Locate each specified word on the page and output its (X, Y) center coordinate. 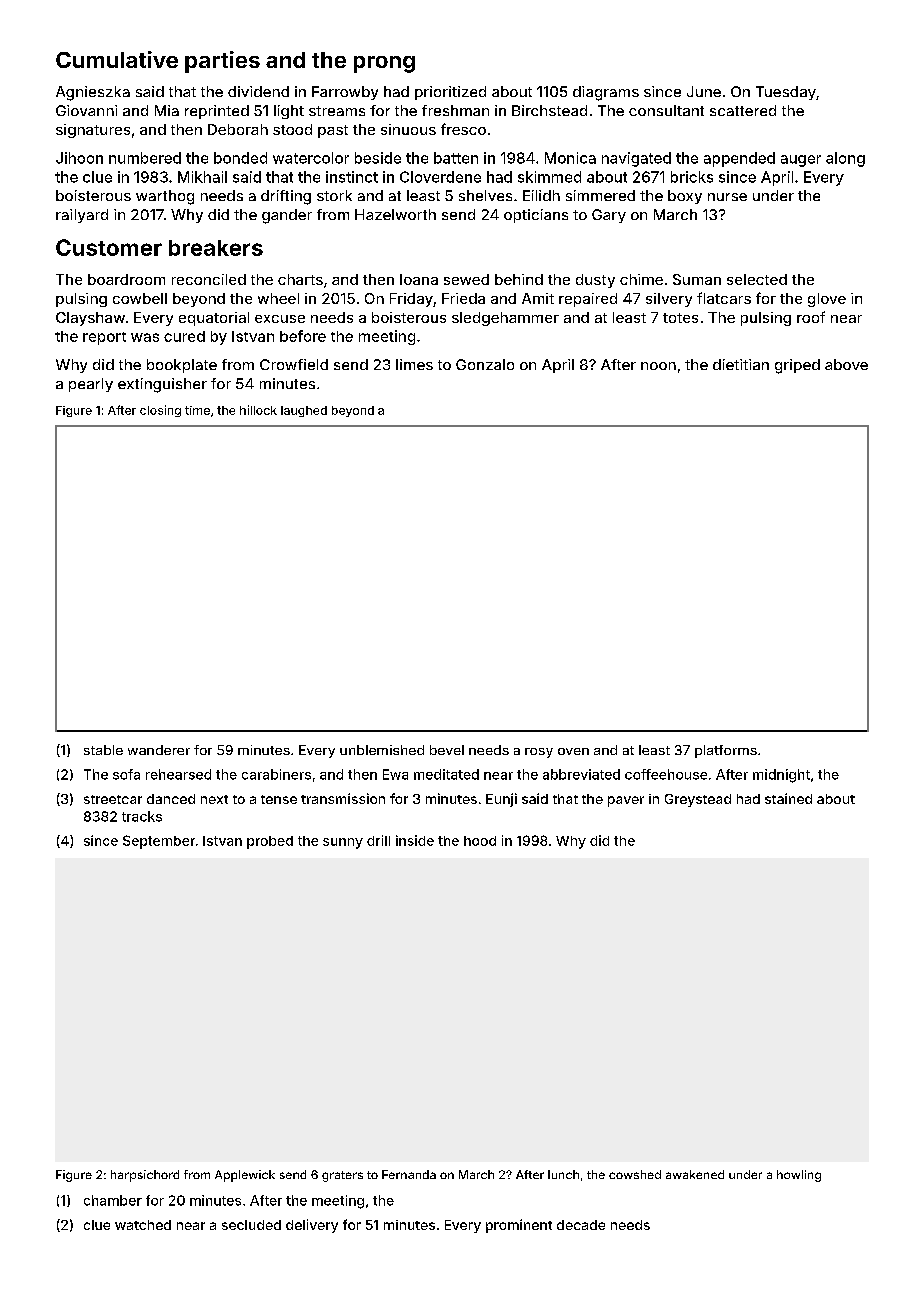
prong (384, 64)
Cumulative (117, 59)
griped (797, 366)
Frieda (463, 298)
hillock (258, 410)
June (704, 91)
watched (143, 1225)
